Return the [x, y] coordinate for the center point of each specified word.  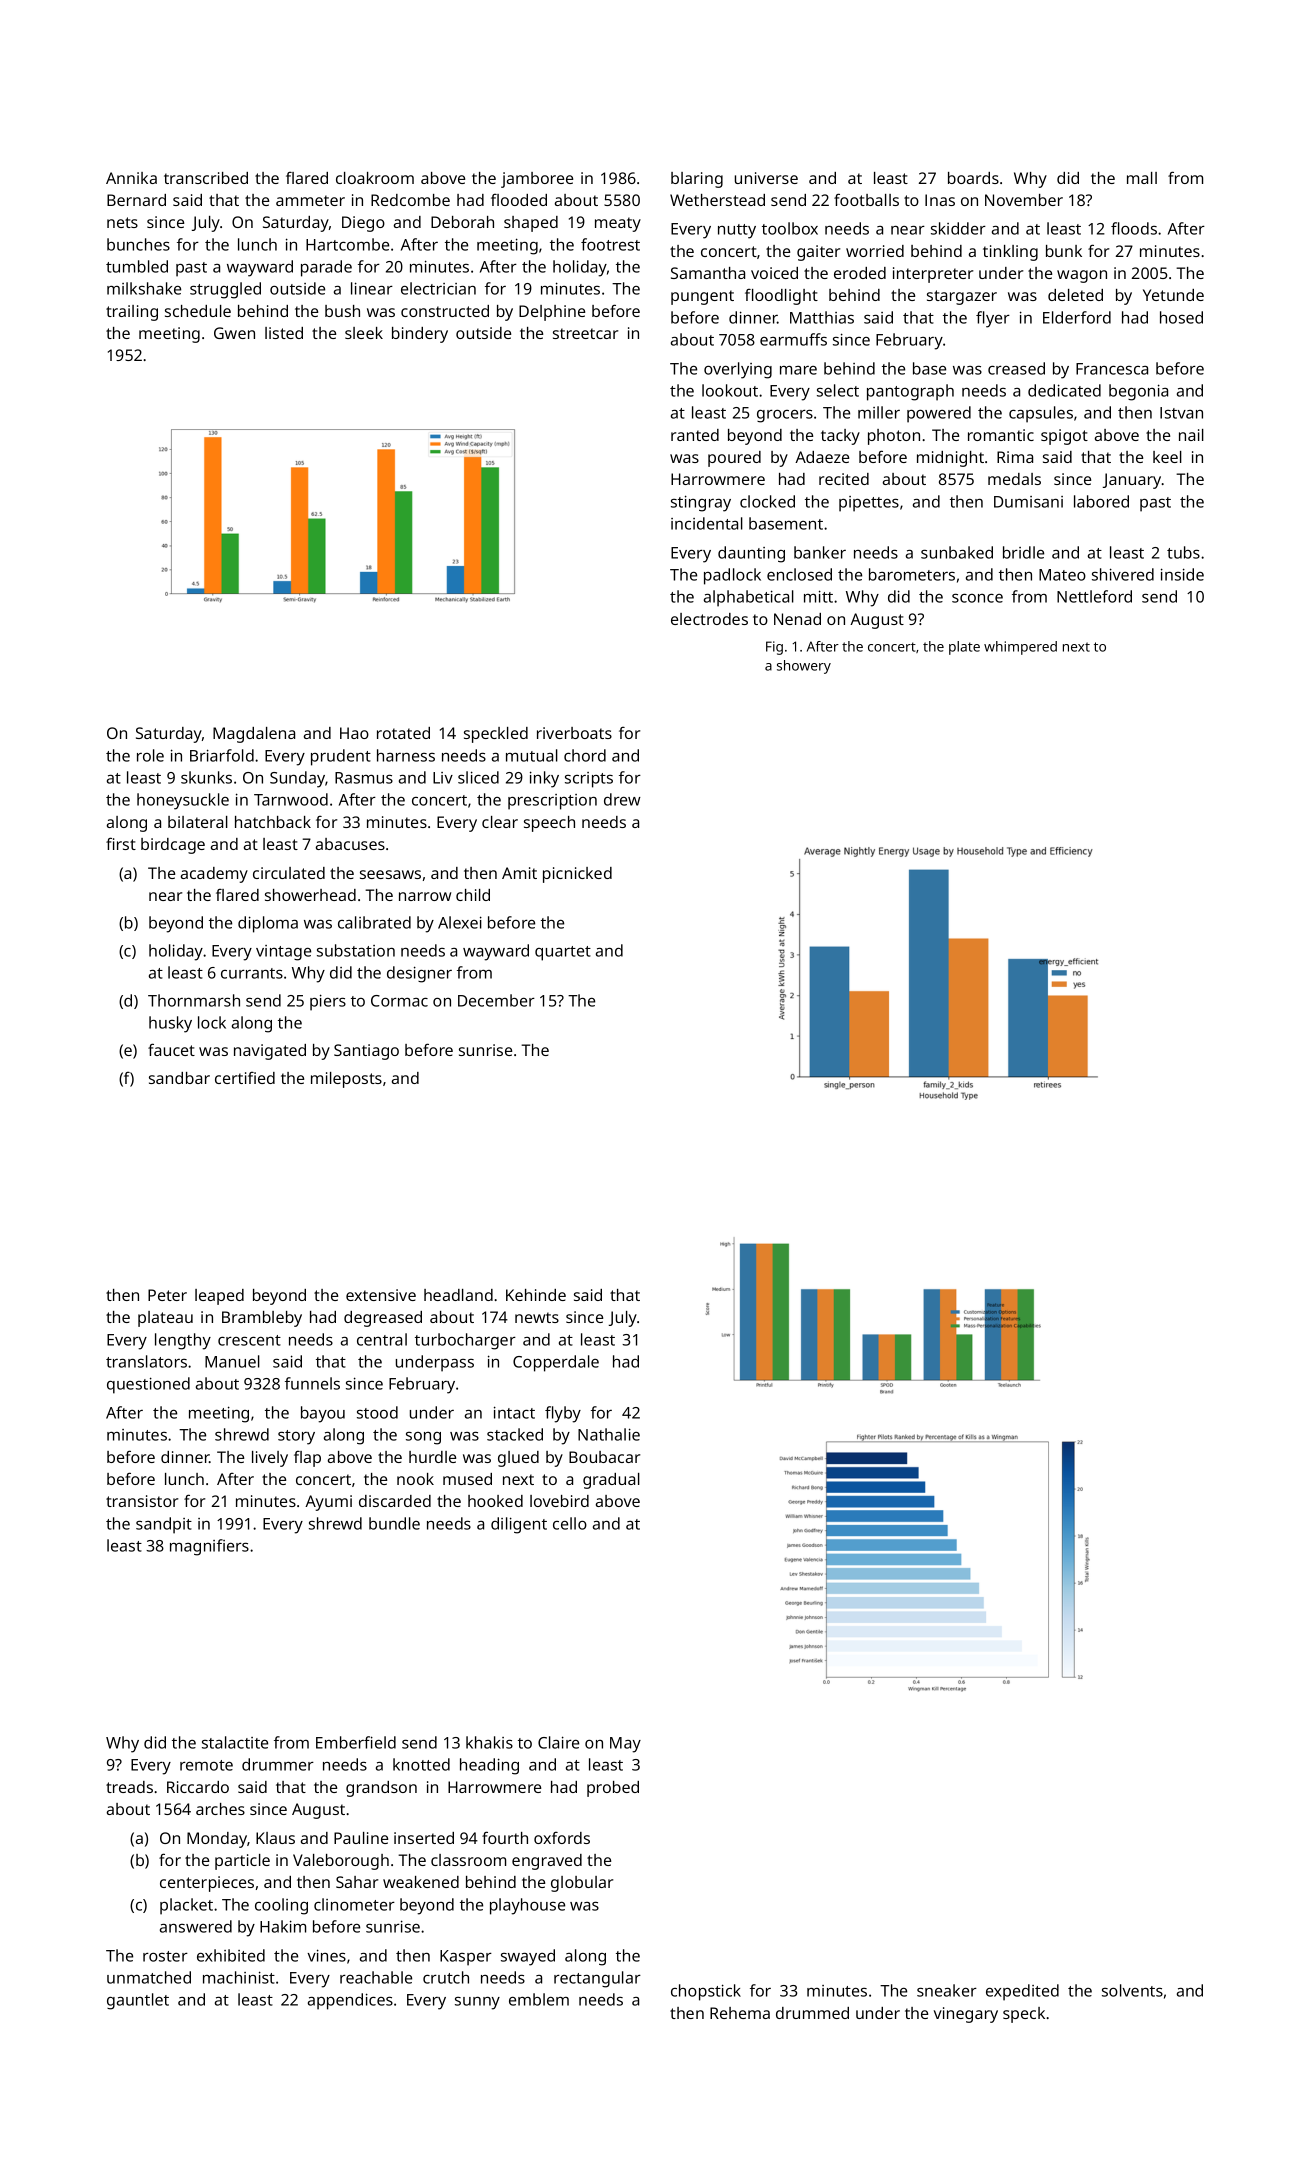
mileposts [346, 1080]
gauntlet [138, 2001]
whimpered [1020, 648]
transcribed [206, 178]
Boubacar [604, 1457]
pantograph [910, 392]
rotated [403, 733]
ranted [695, 435]
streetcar [585, 333]
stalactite [235, 1742]
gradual [611, 1481]
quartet [563, 953]
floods [1134, 228]
